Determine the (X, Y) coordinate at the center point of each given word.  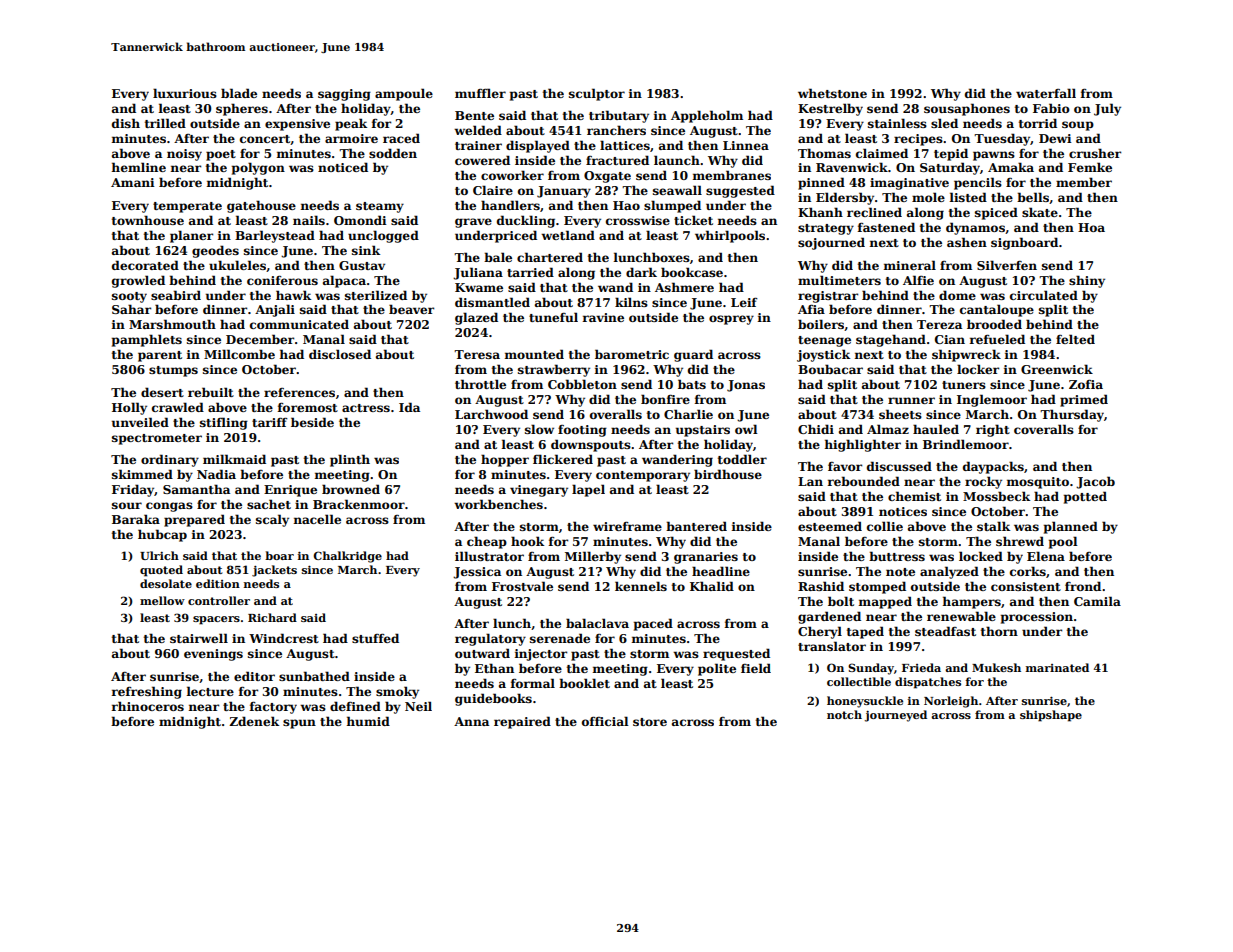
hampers (972, 602)
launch (677, 160)
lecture (210, 691)
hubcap (162, 535)
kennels (641, 586)
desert (162, 392)
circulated (1044, 295)
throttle (480, 384)
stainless (897, 123)
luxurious (185, 93)
